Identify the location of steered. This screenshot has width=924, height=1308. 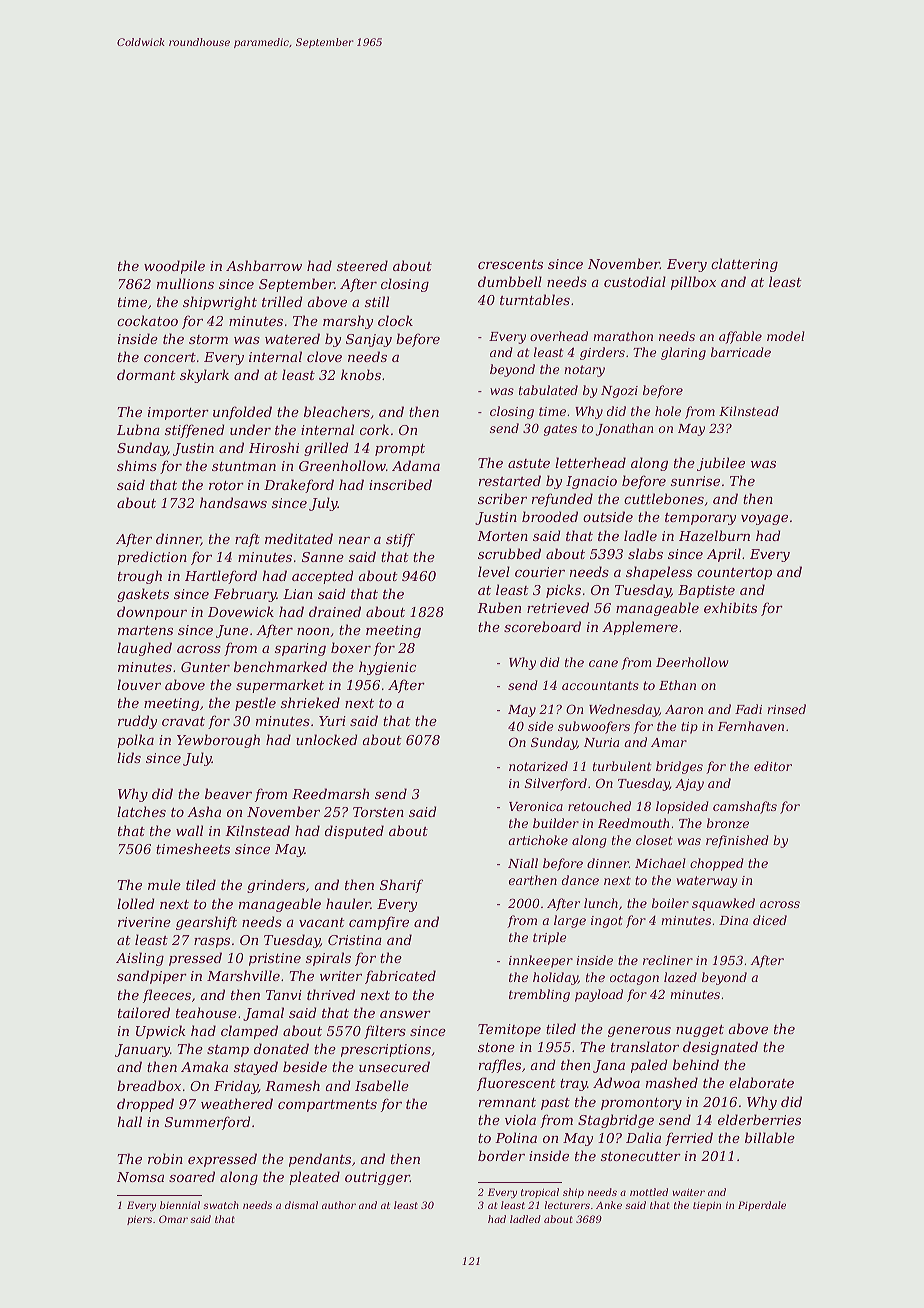
(362, 265).
